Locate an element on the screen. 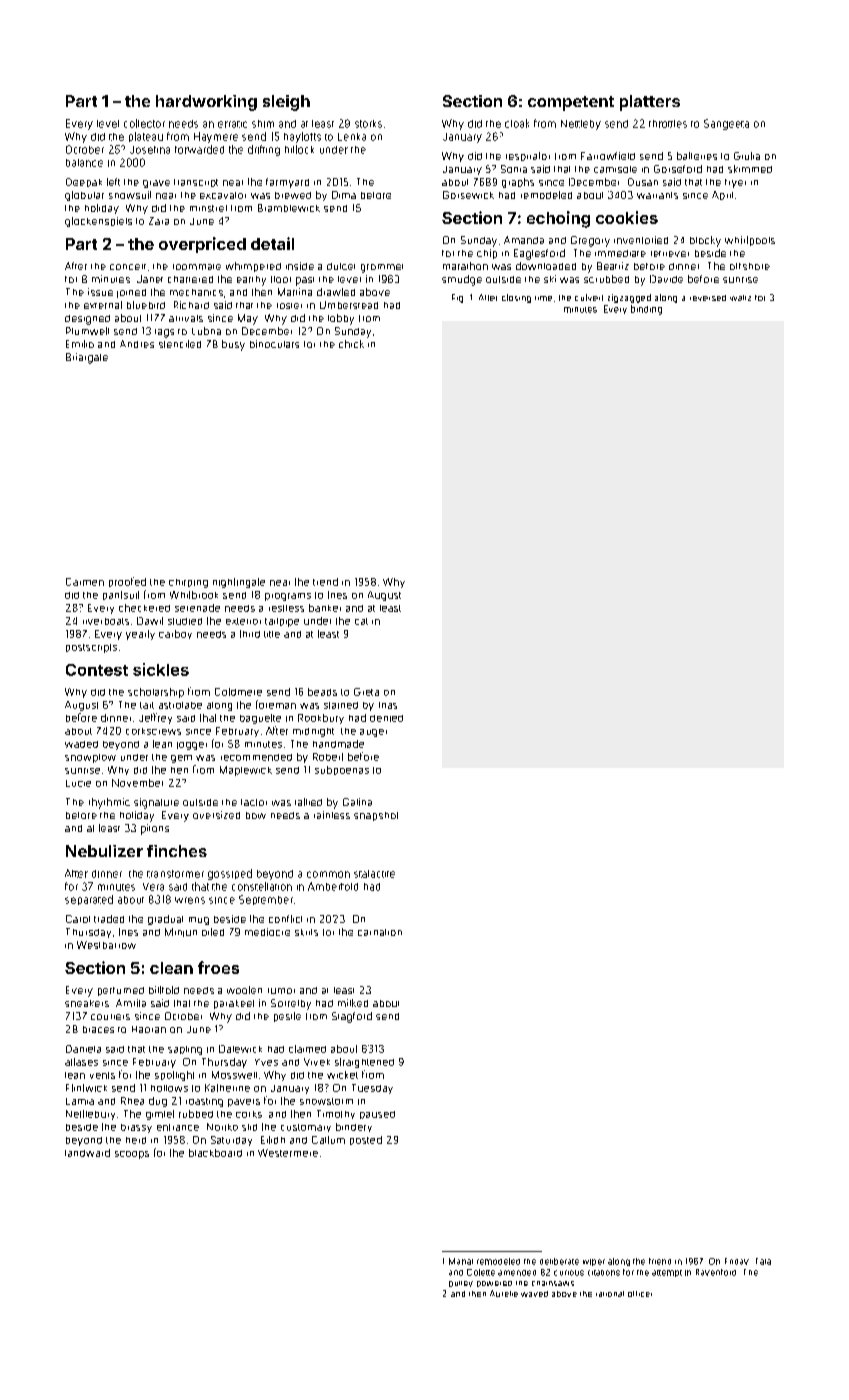 This screenshot has width=849, height=1400. competent is located at coordinates (571, 103).
